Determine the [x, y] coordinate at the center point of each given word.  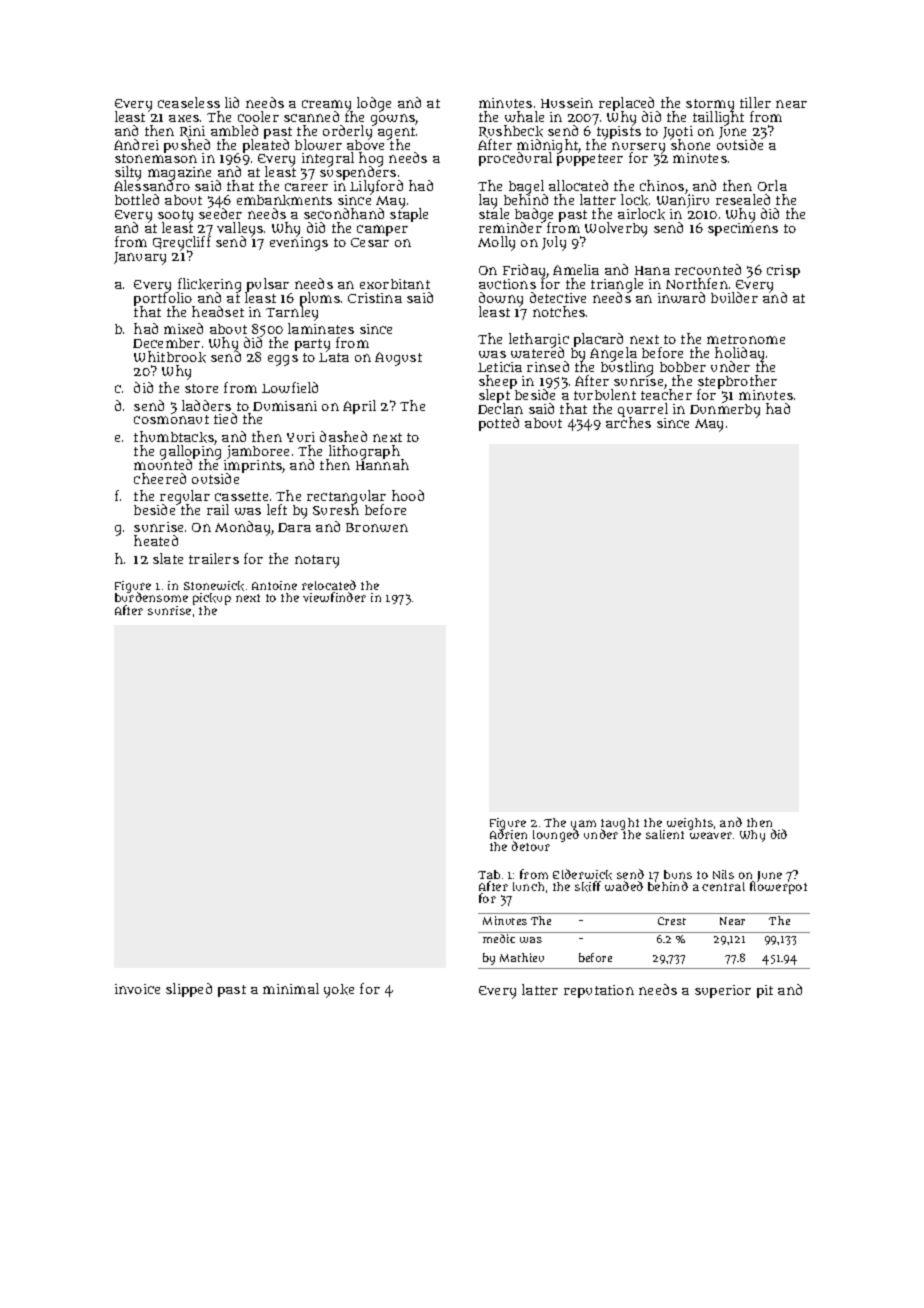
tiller [755, 102]
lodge [374, 104]
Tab [489, 874]
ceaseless [189, 102]
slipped [189, 990]
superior [723, 991]
